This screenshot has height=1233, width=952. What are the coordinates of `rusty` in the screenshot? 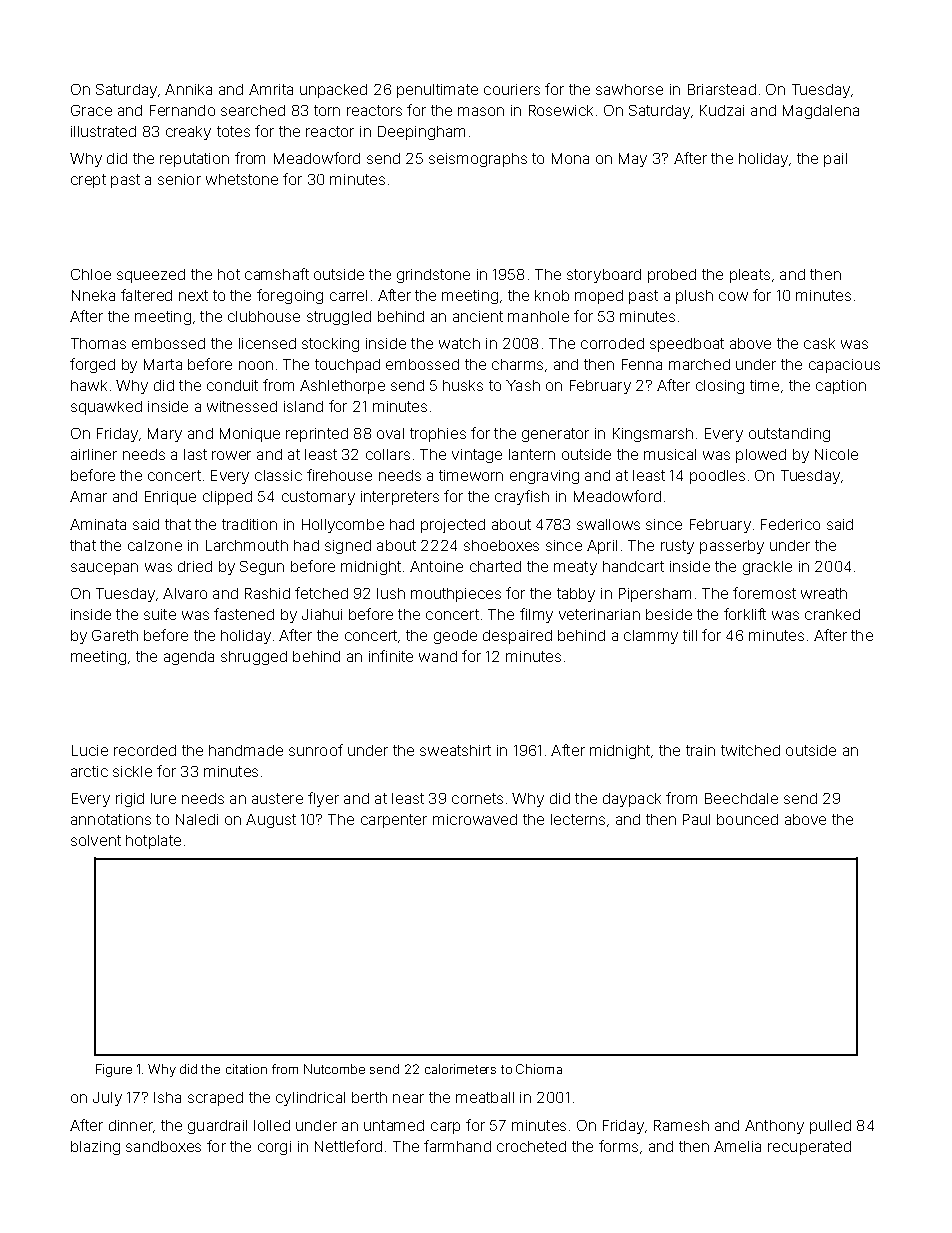 It's located at (677, 547).
